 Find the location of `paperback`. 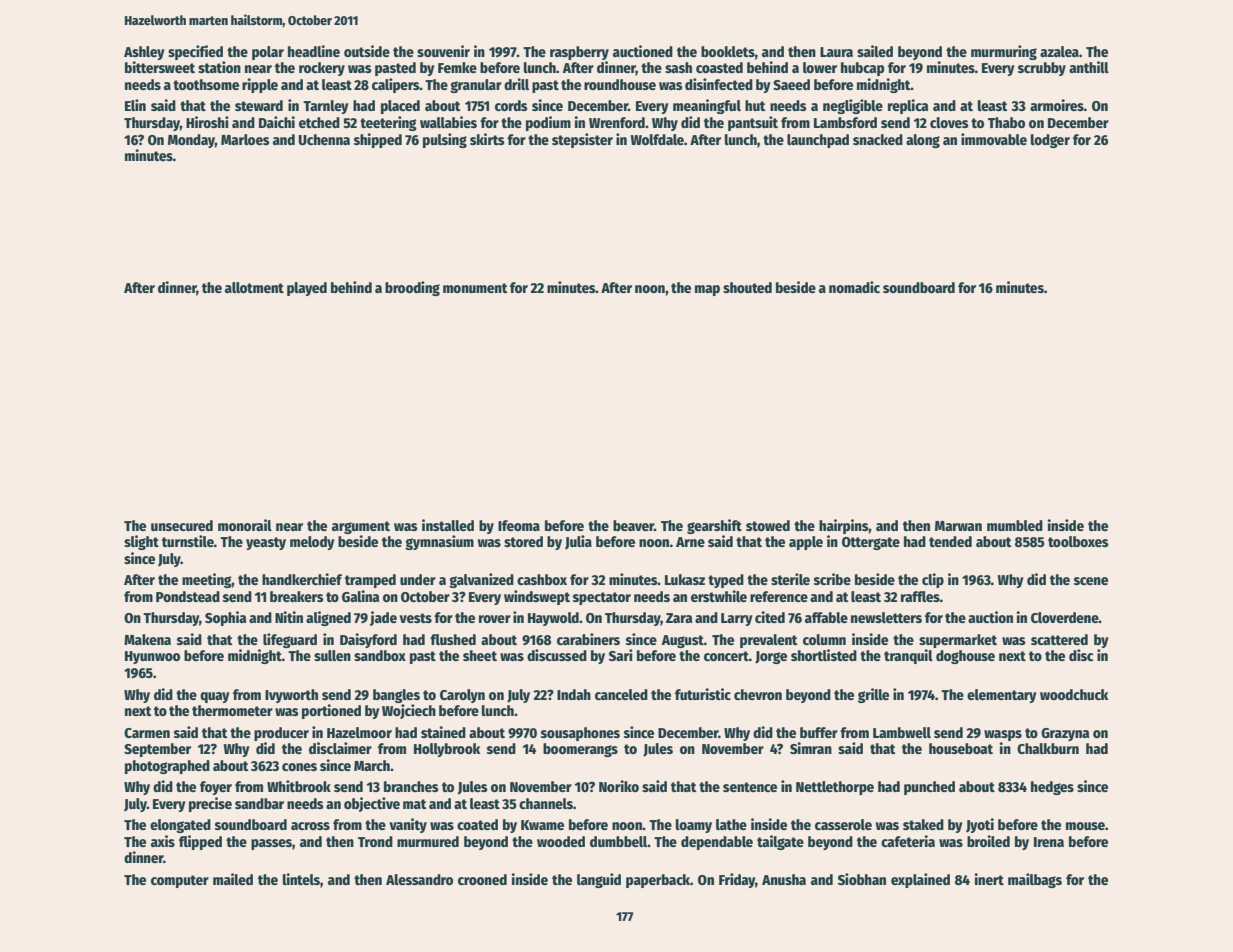

paperback is located at coordinates (658, 881).
